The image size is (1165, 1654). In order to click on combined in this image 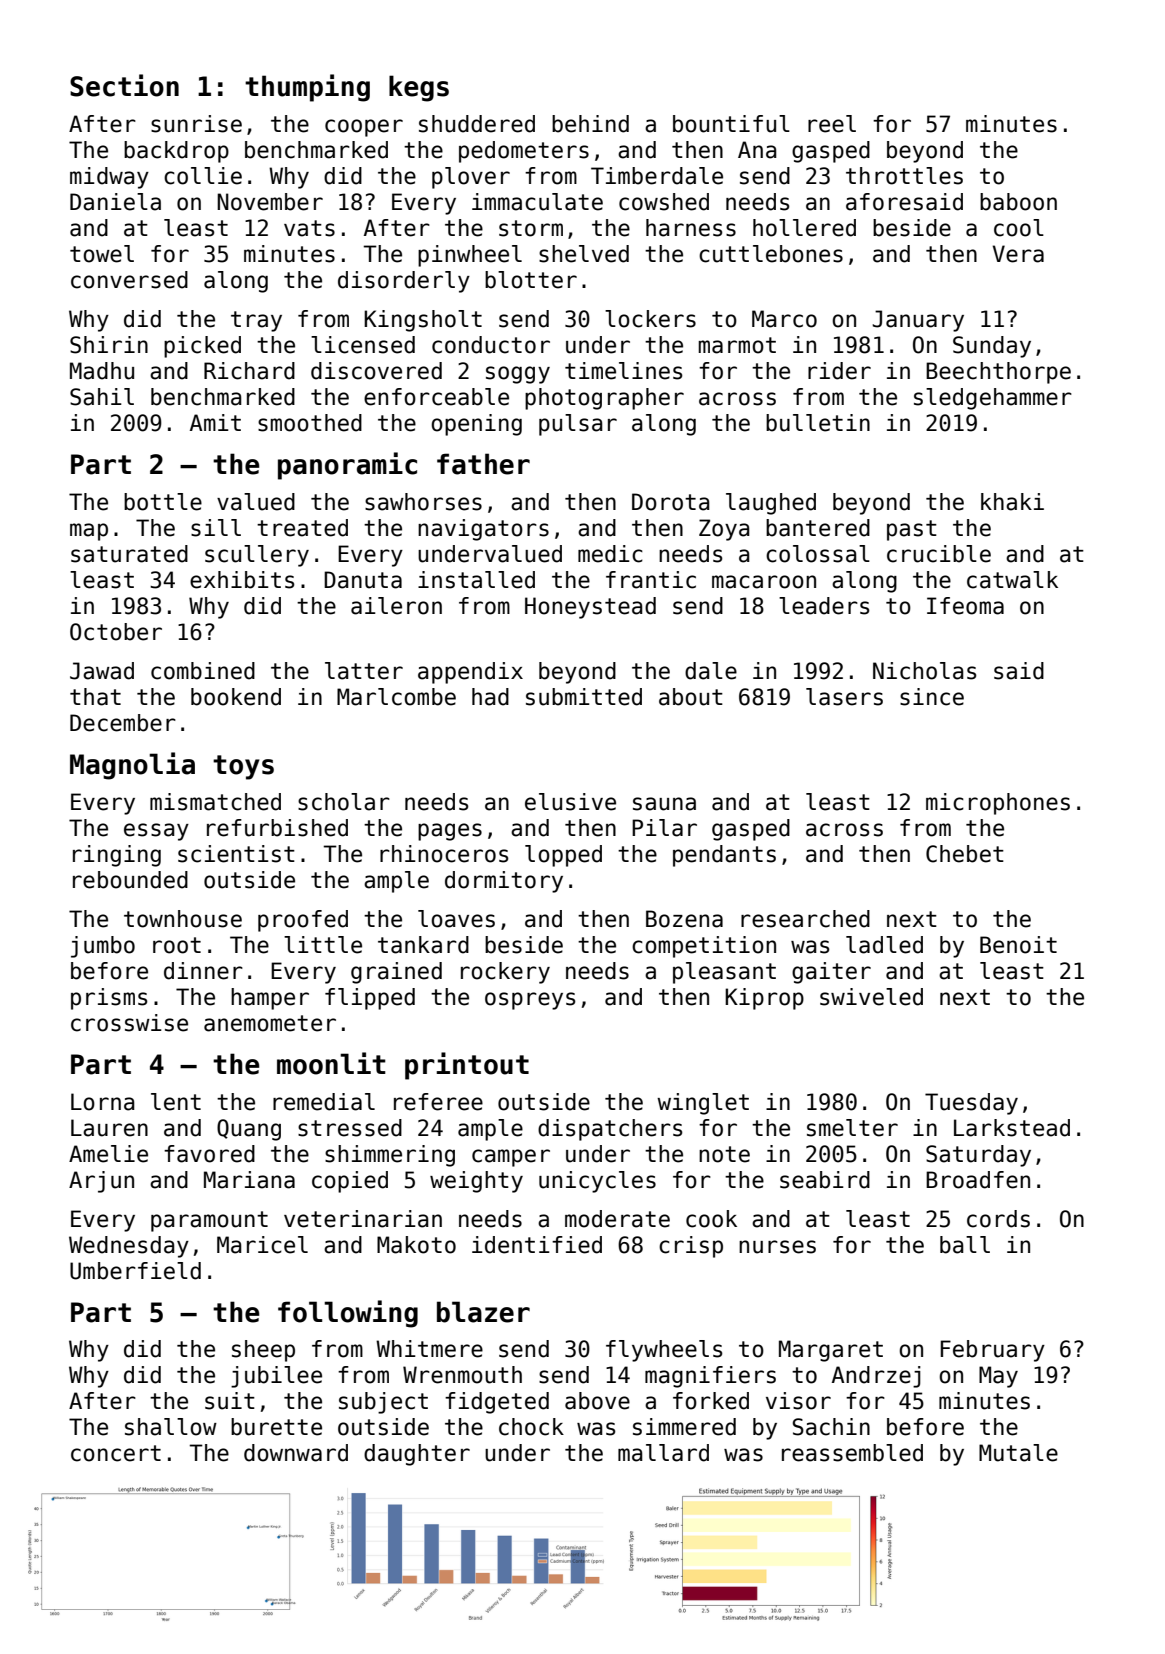, I will do `click(203, 671)`.
